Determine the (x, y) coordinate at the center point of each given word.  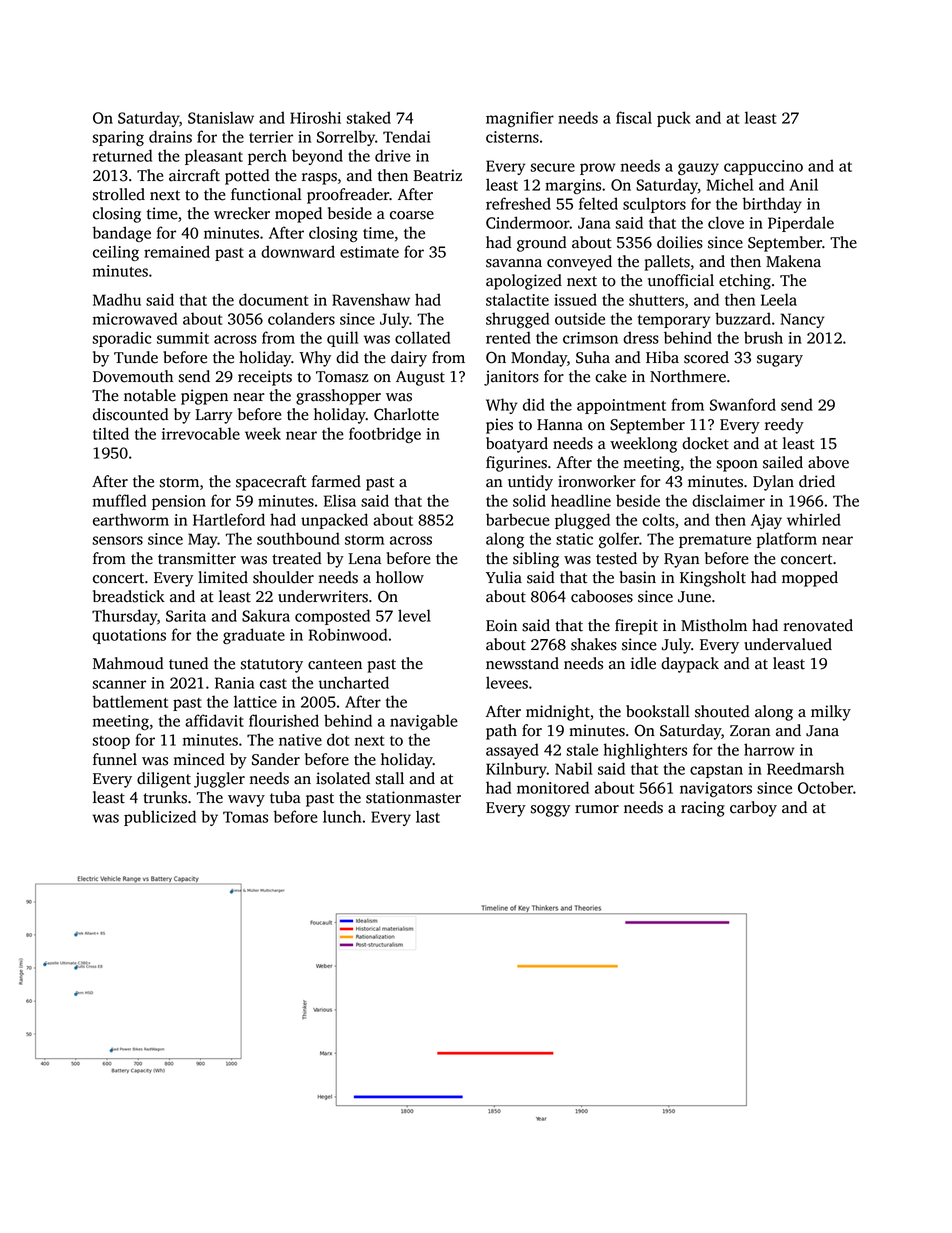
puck (674, 119)
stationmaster (413, 797)
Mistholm (714, 625)
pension (179, 502)
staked (369, 117)
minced (199, 759)
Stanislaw (221, 117)
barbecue (518, 519)
